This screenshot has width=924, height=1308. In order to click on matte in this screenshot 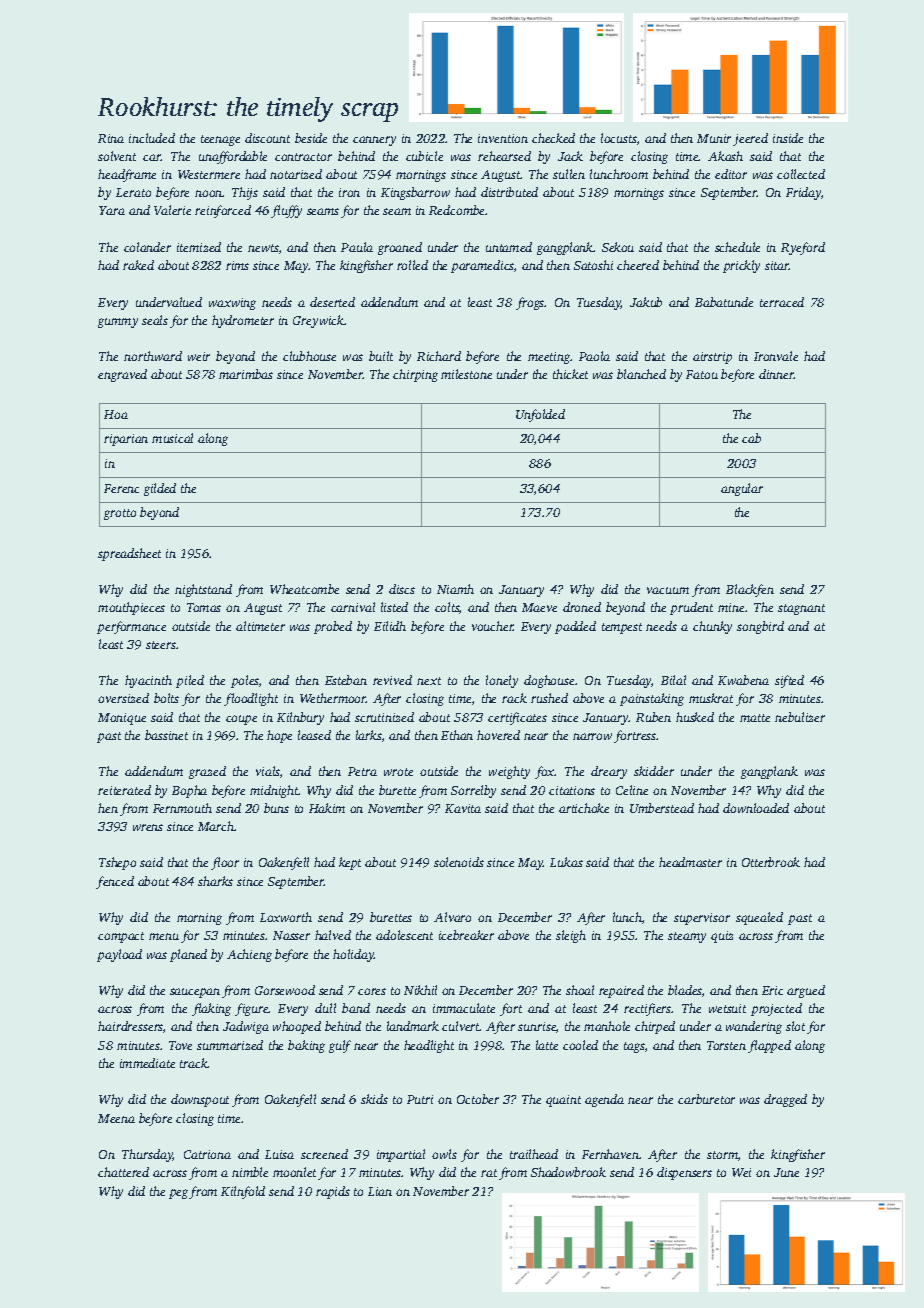, I will do `click(755, 718)`.
